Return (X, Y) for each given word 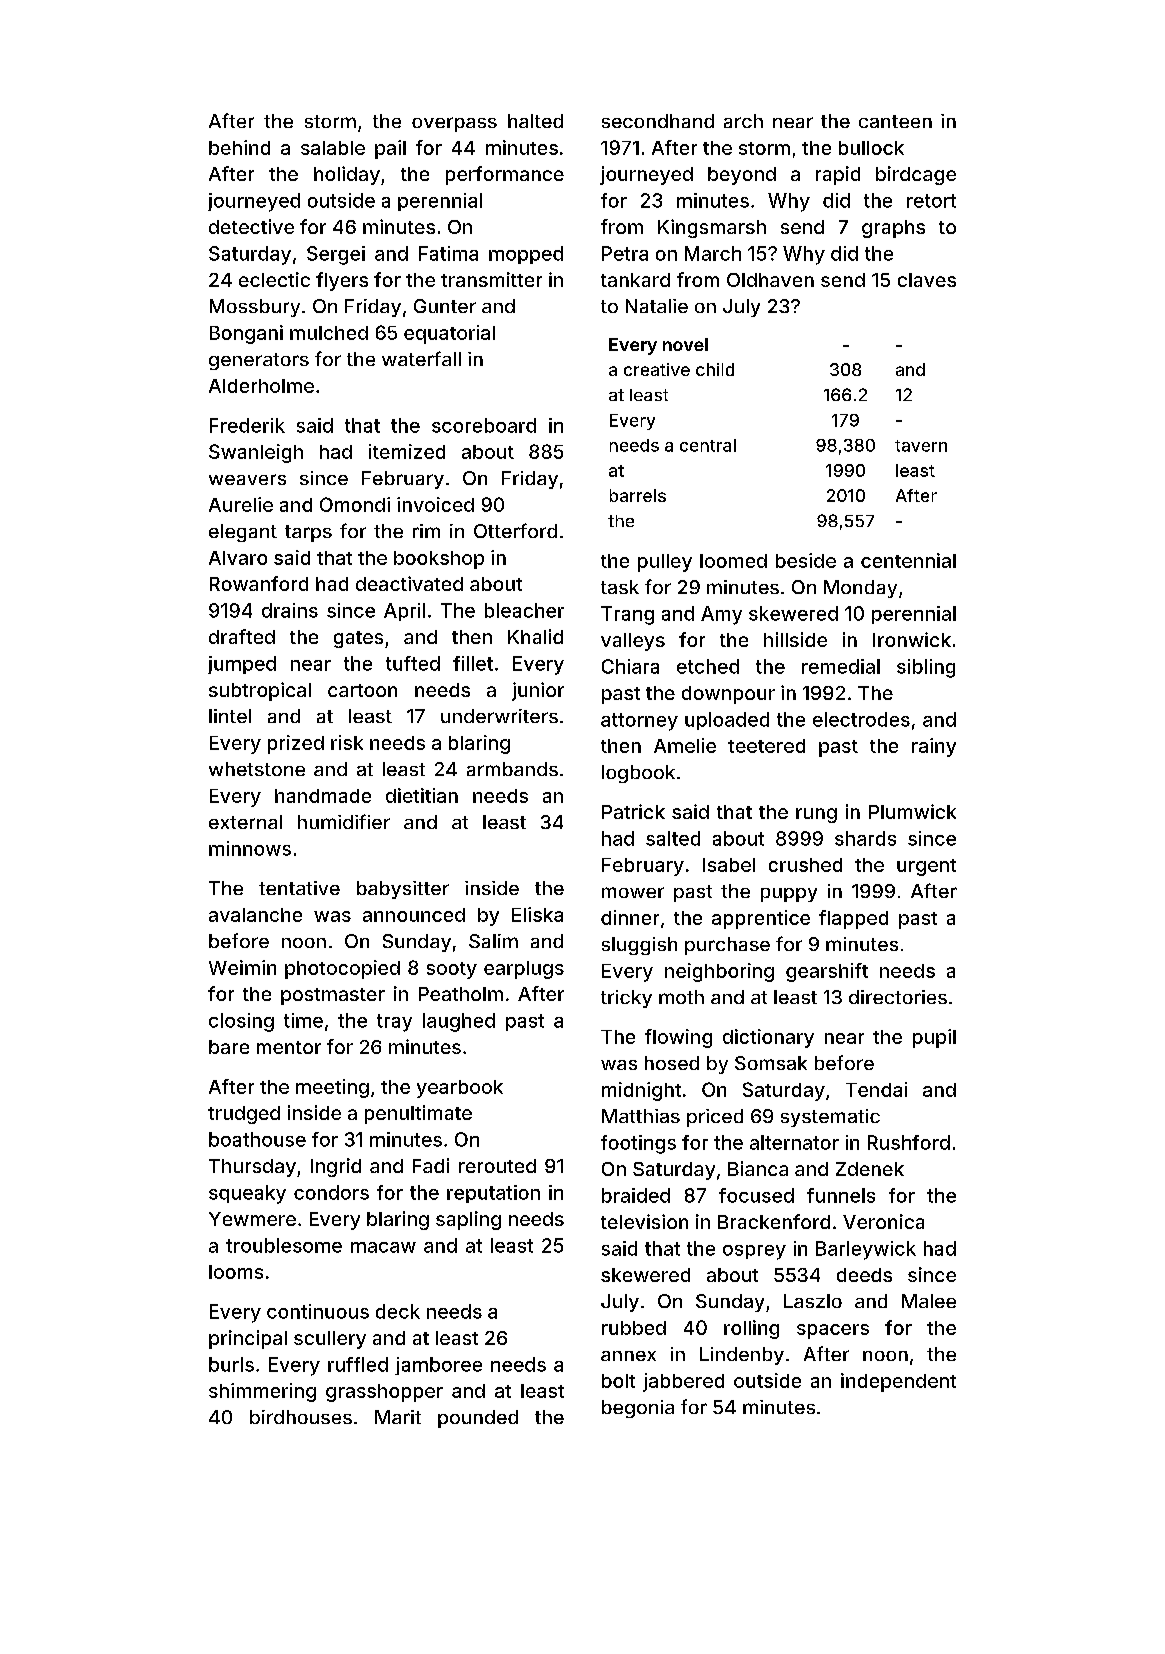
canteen (895, 121)
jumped (242, 665)
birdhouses (301, 1417)
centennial (908, 560)
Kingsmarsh (712, 228)
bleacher (524, 610)
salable (333, 148)
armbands (512, 769)
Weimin (242, 967)
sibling (926, 668)
